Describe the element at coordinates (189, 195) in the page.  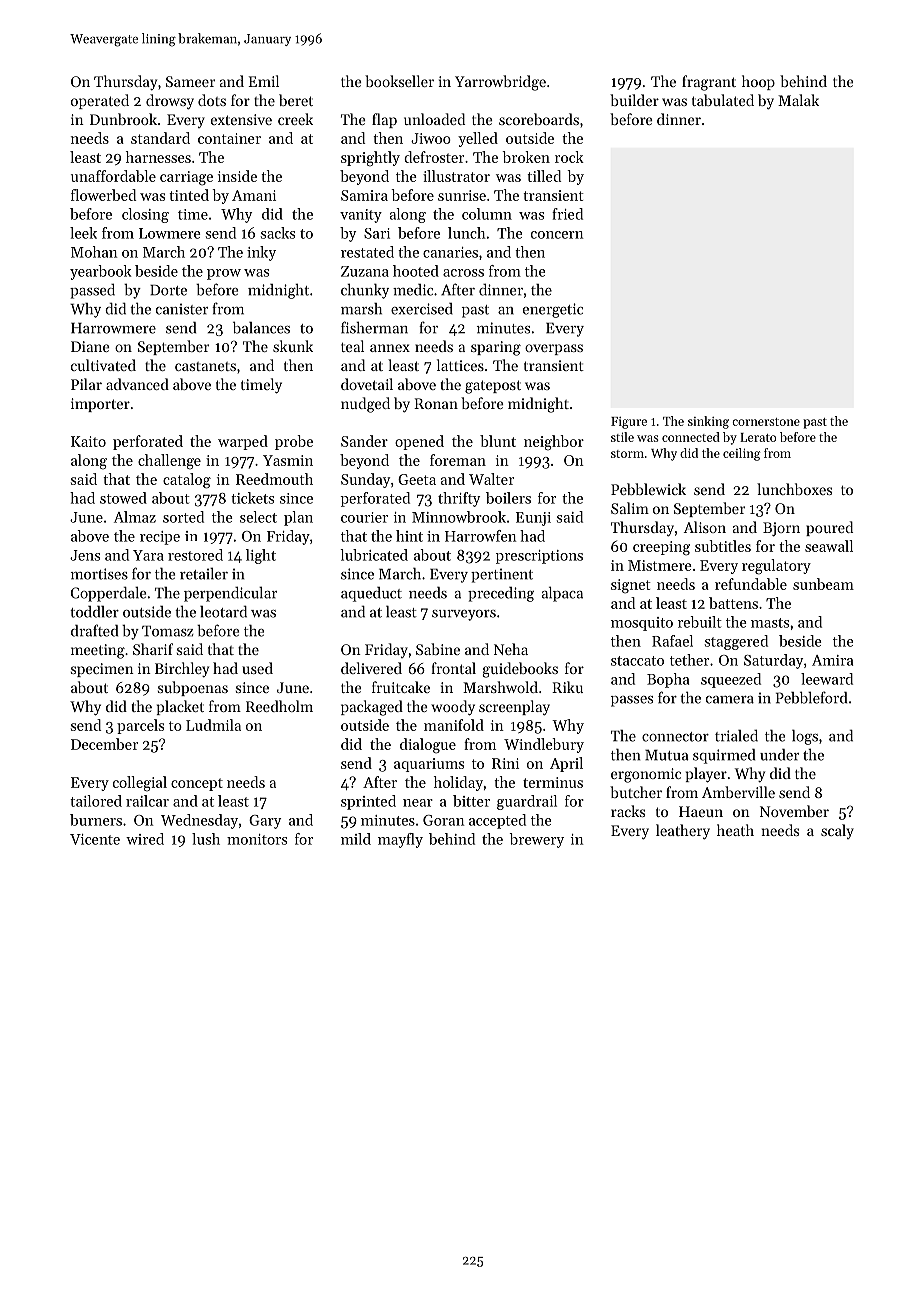
I see `tinted` at that location.
